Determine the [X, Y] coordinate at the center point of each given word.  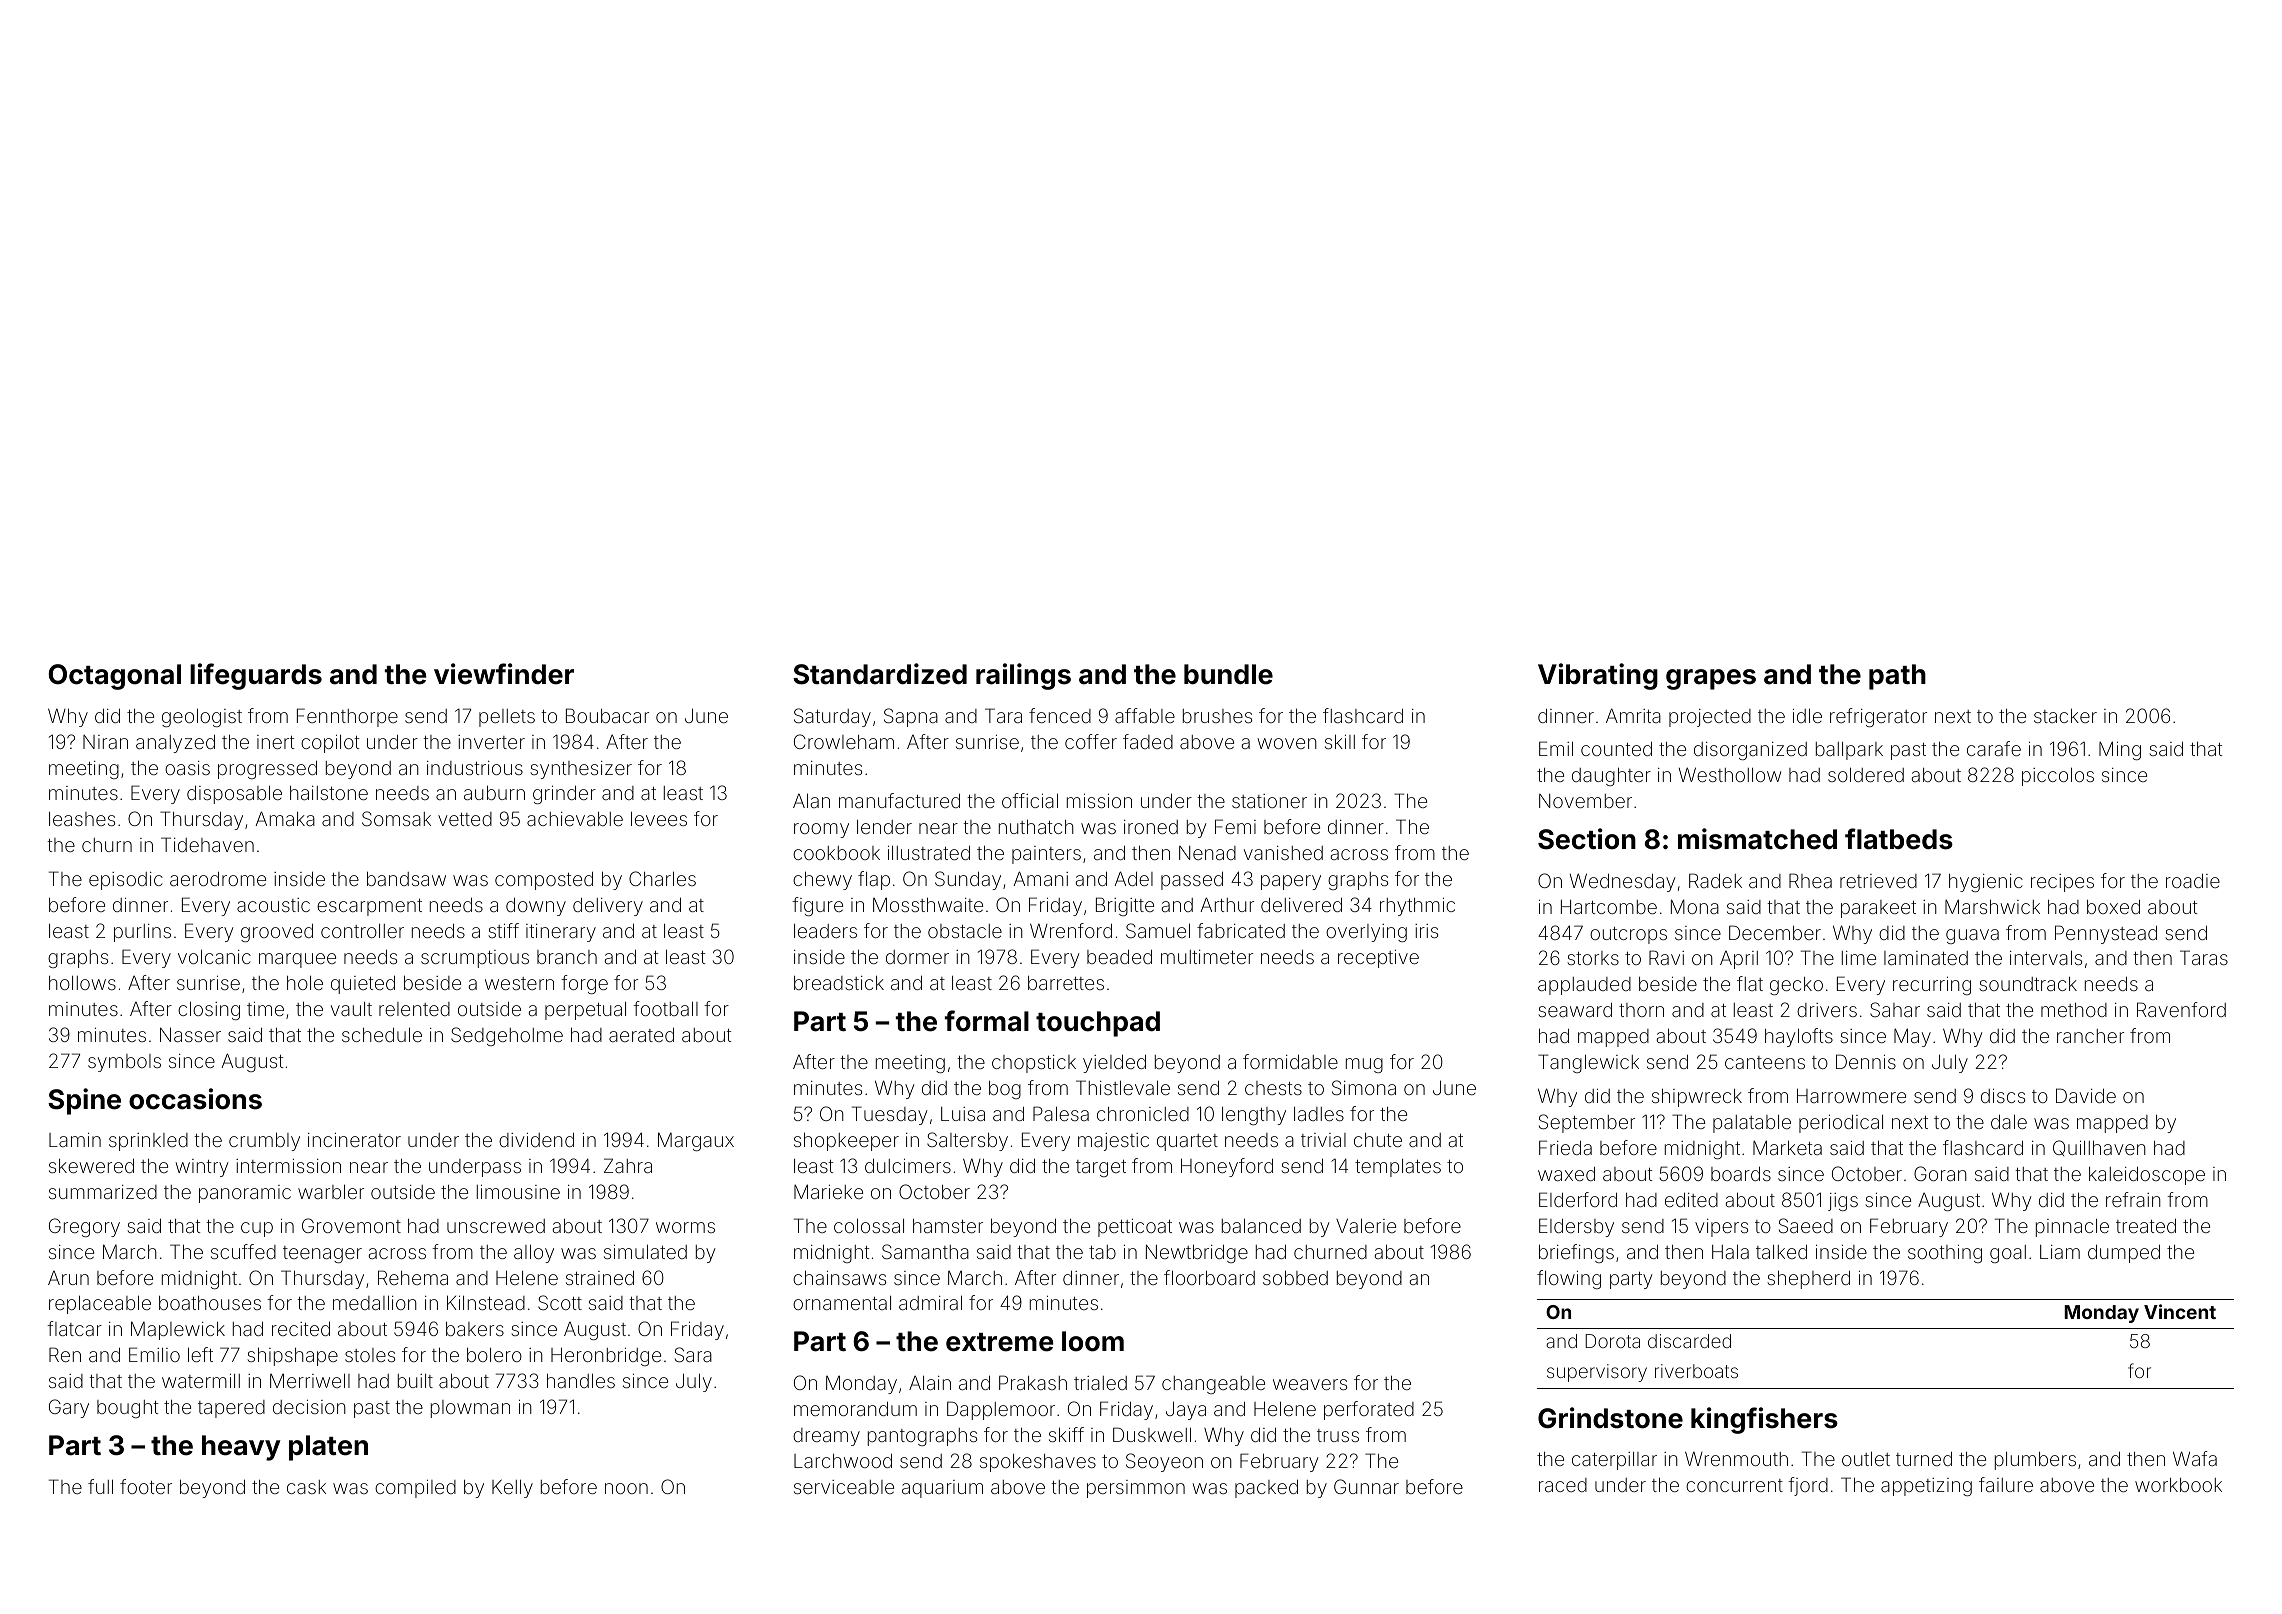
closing [209, 1010]
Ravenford [2181, 1009]
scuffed [243, 1251]
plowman [470, 1409]
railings [1023, 676]
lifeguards [256, 676]
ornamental [842, 1303]
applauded [1584, 986]
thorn [1641, 1010]
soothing [1945, 1254]
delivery [608, 907]
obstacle [965, 931]
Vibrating [1598, 676]
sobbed [1295, 1277]
